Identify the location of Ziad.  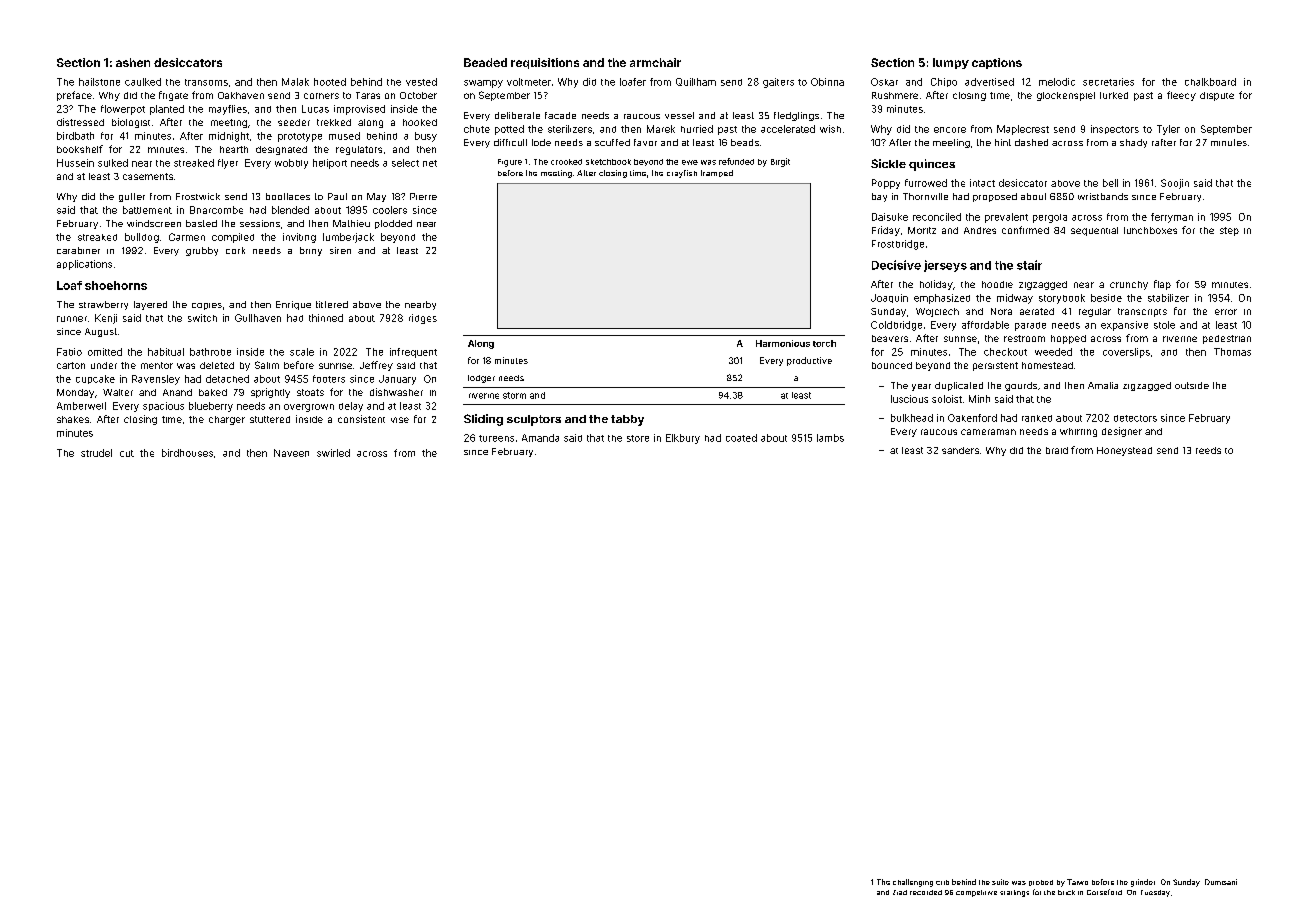
(900, 892).
